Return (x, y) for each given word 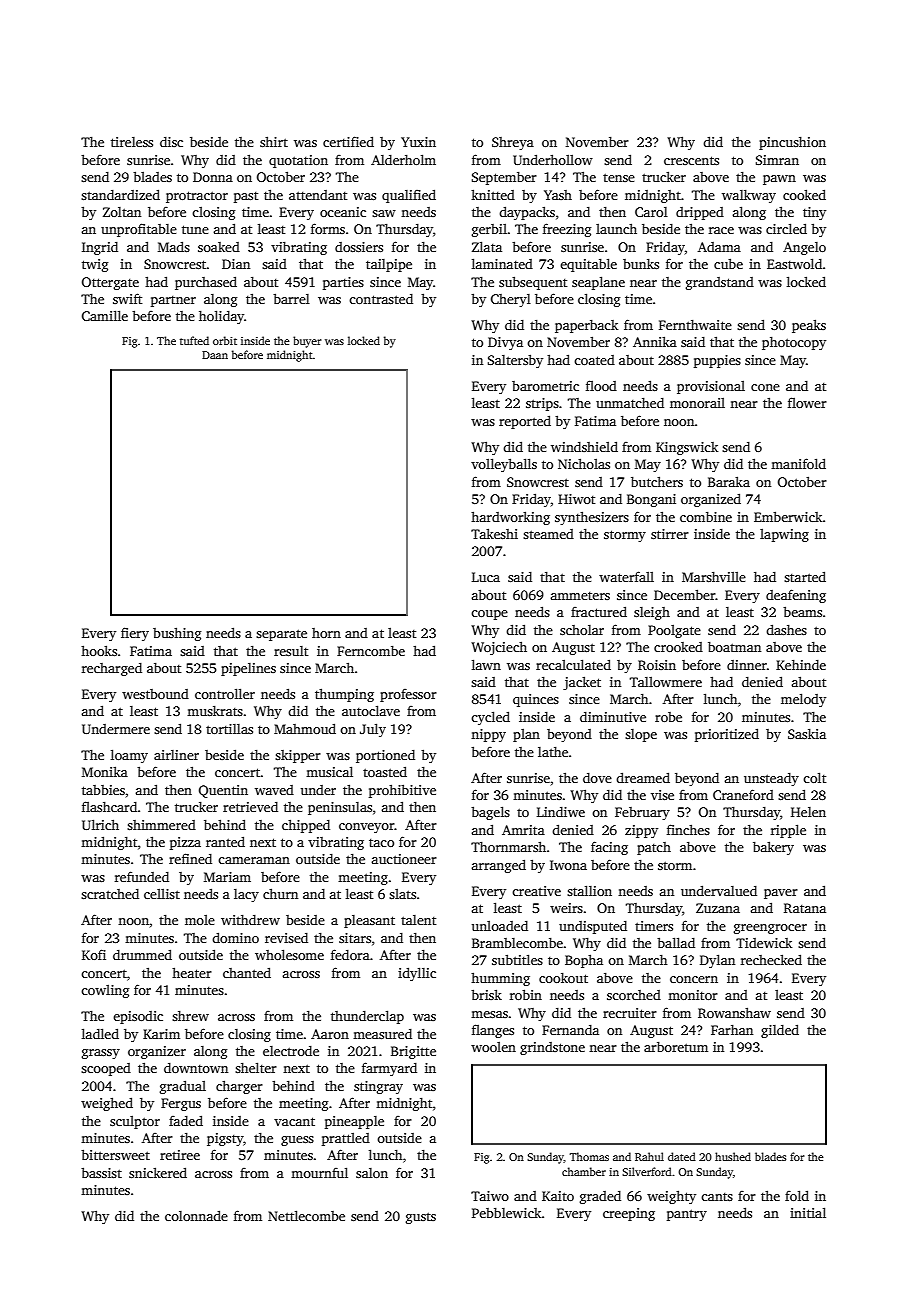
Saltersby (515, 361)
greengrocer (770, 929)
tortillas (229, 729)
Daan (215, 355)
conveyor (366, 828)
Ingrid (100, 248)
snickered (158, 1172)
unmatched (630, 402)
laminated (502, 263)
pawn (779, 180)
